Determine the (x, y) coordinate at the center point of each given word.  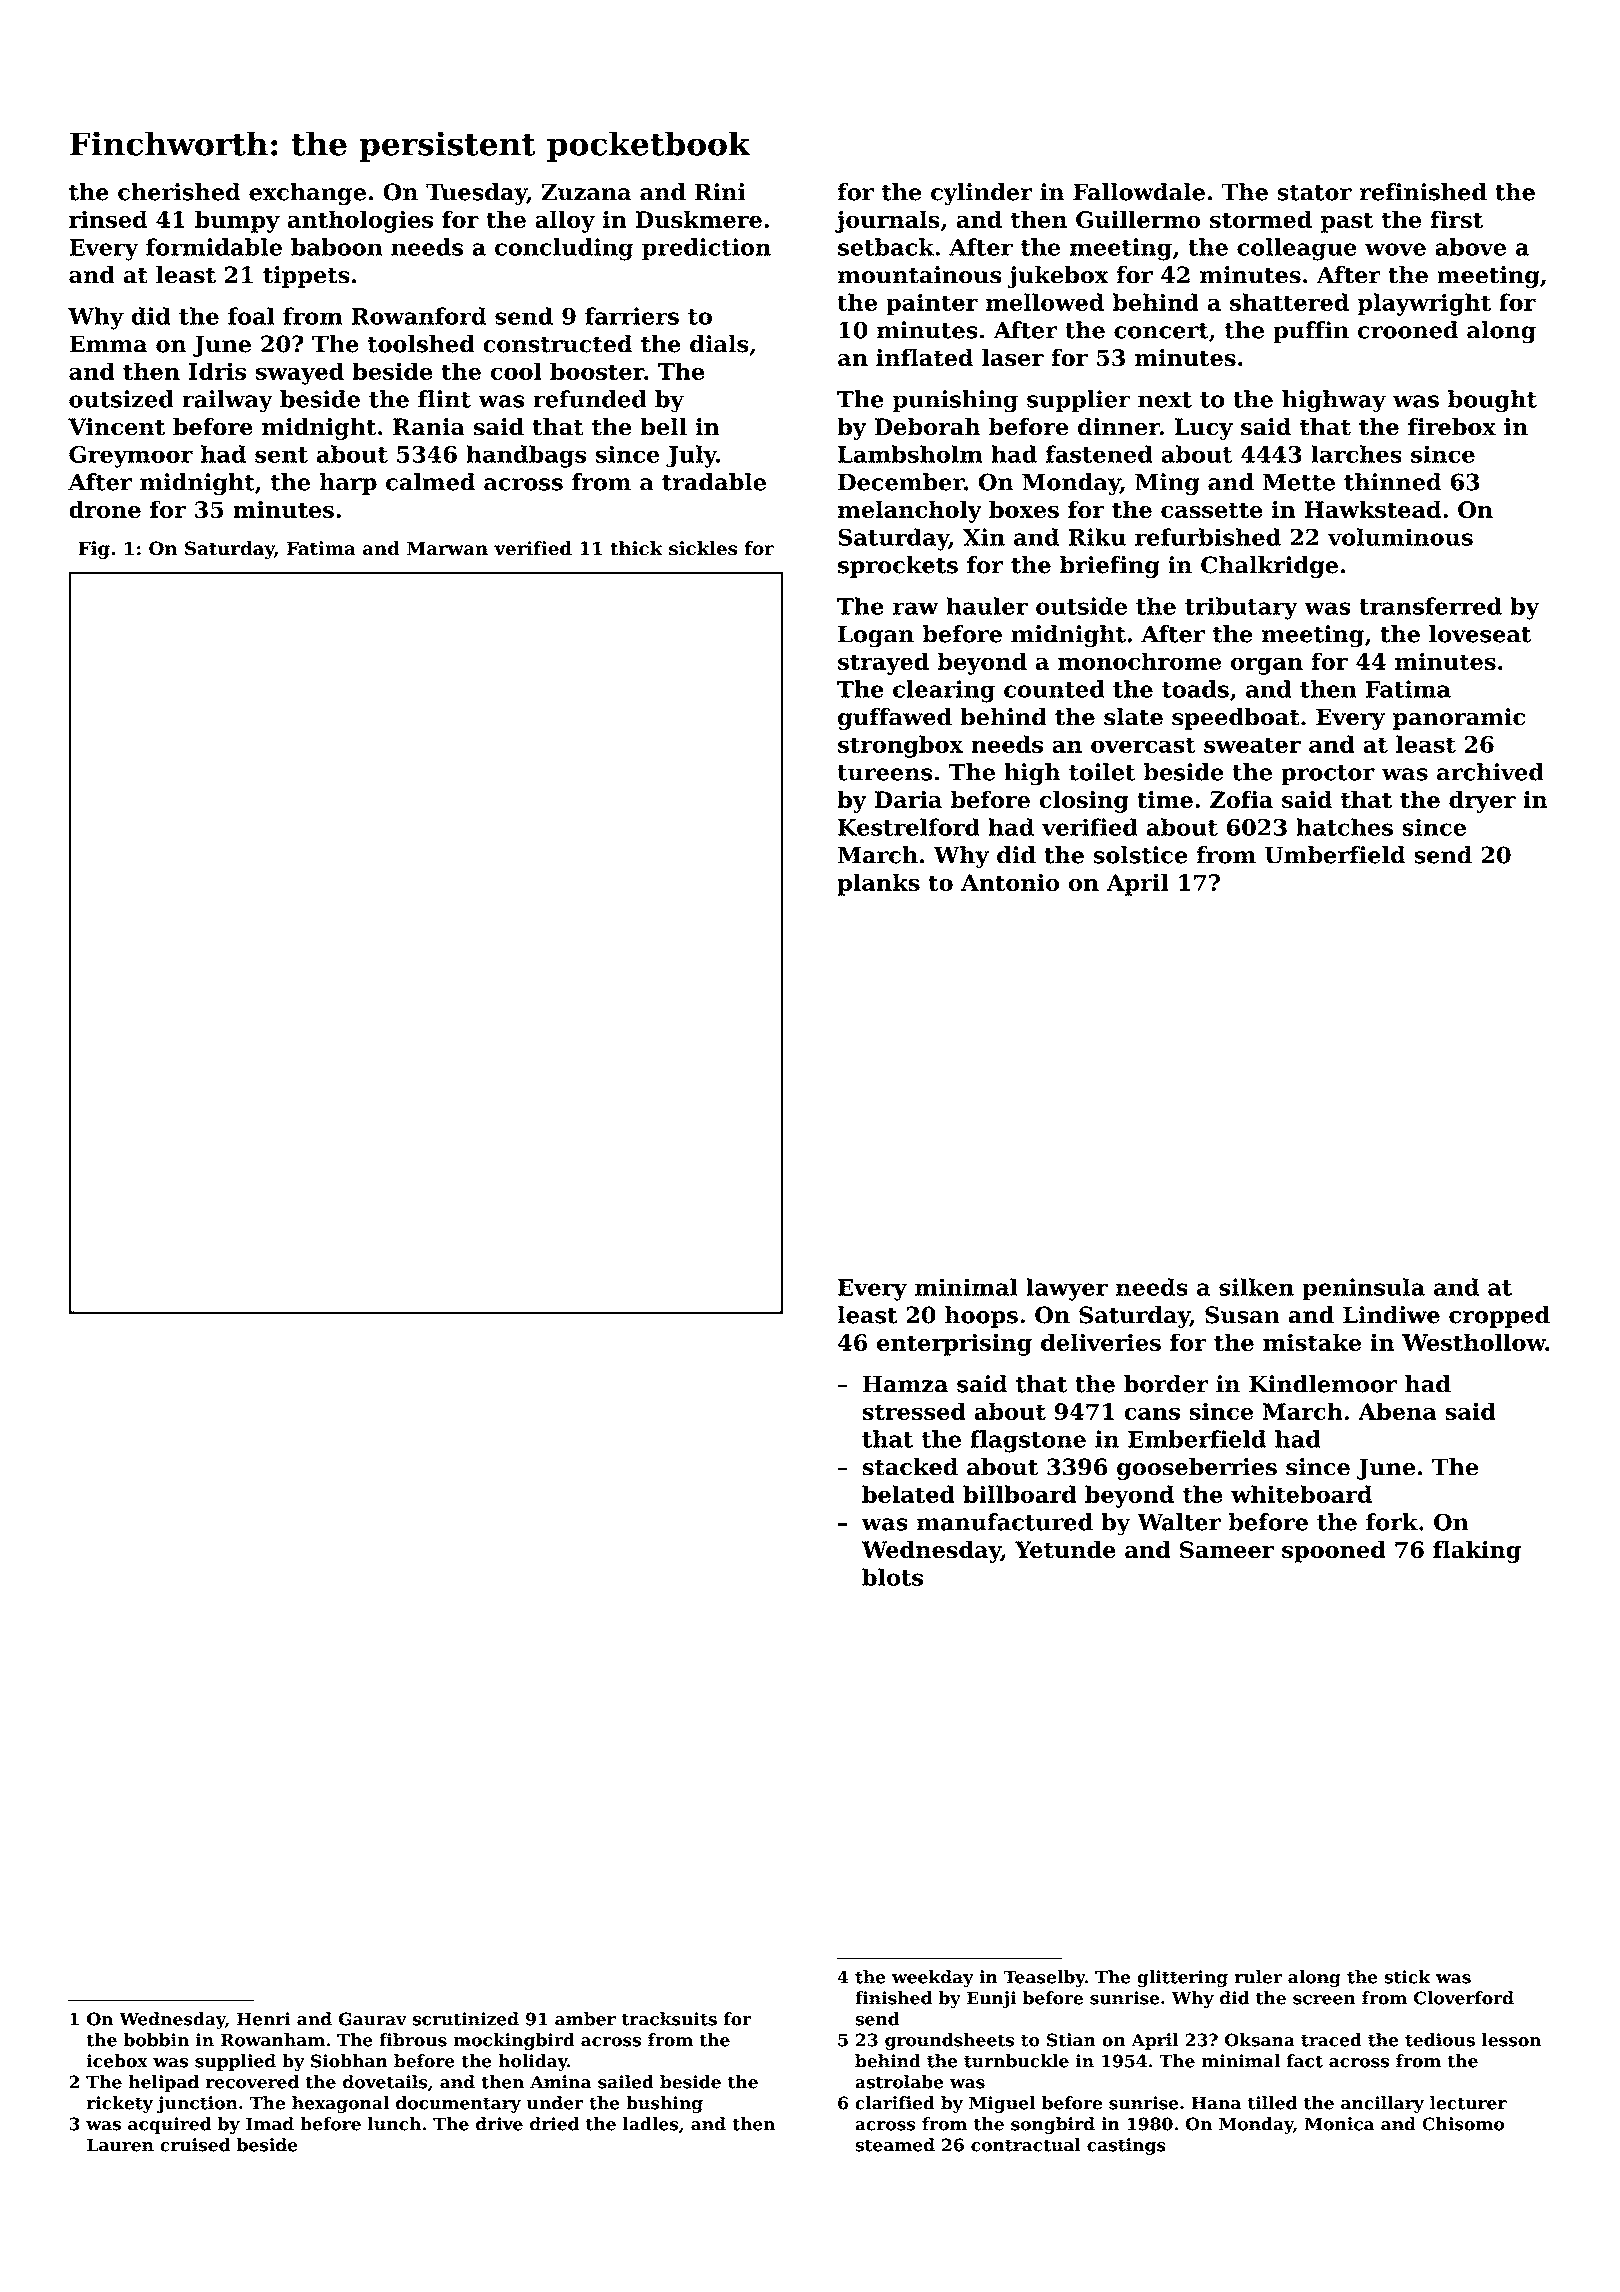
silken (1256, 1287)
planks (878, 884)
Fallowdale (1139, 192)
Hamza (905, 1384)
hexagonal (340, 2104)
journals (887, 221)
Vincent (116, 427)
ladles (650, 2124)
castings (1126, 2146)
